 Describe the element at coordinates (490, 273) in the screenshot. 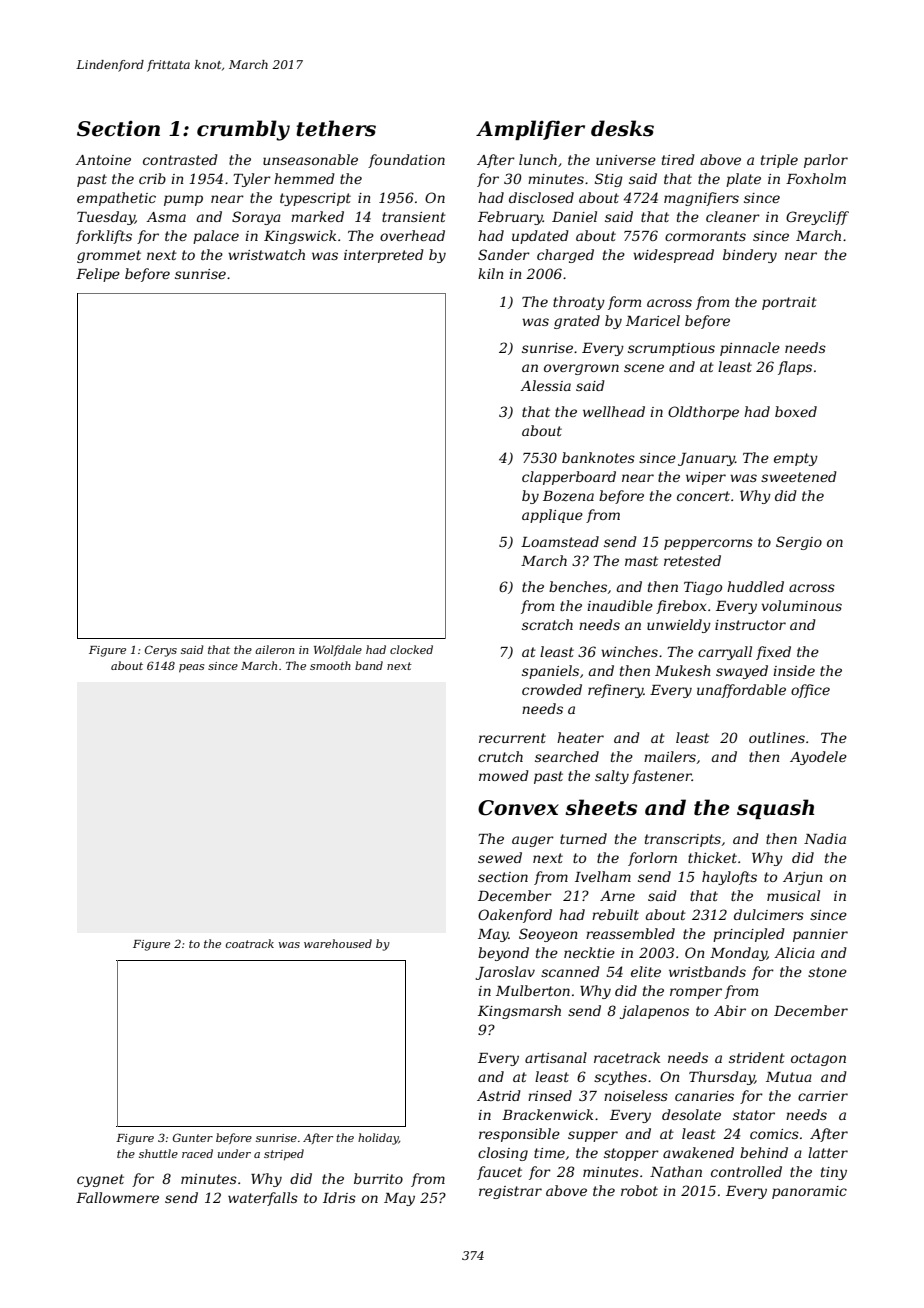

I see `kiln` at that location.
